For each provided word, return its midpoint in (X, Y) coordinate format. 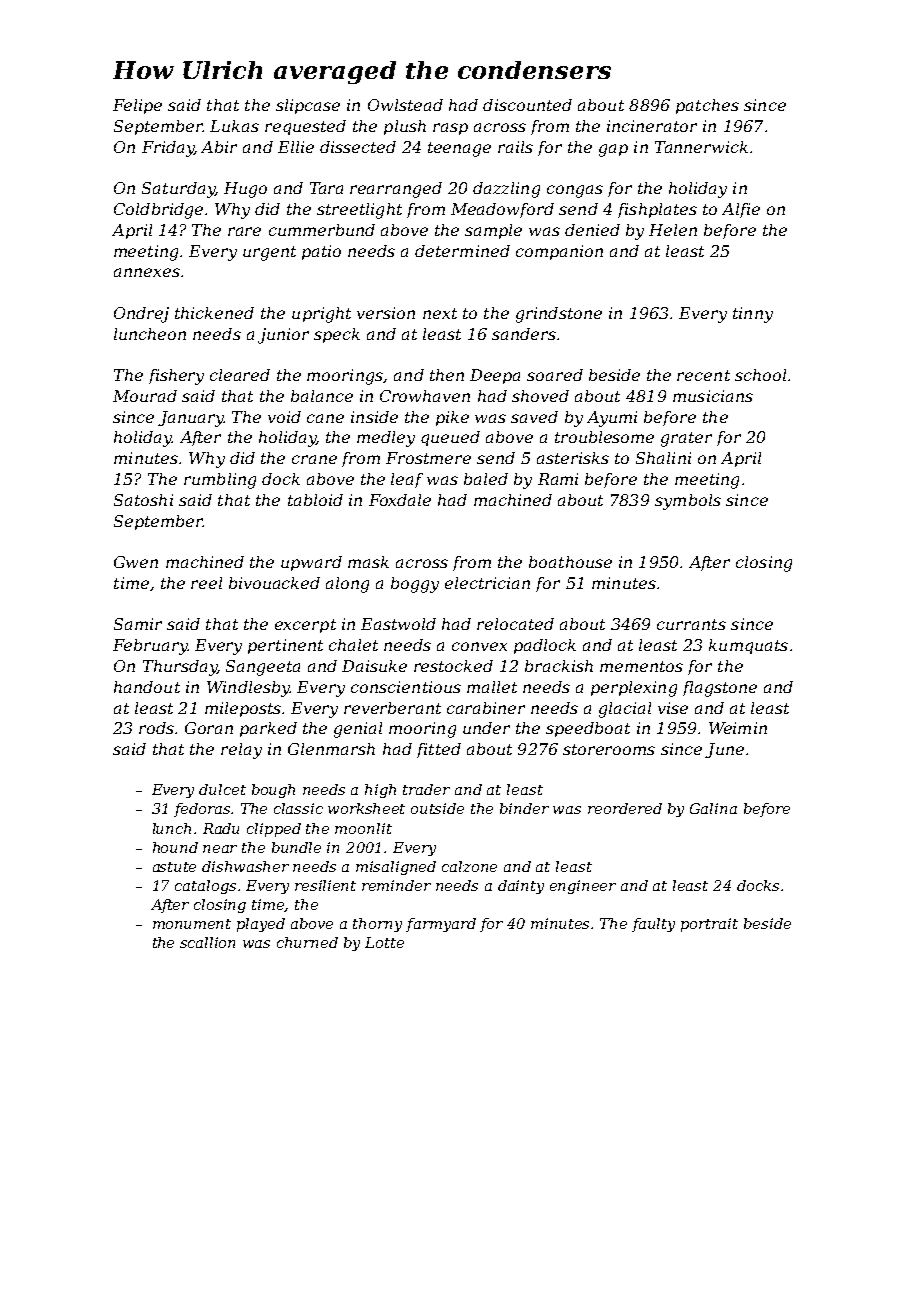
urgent (269, 253)
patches (707, 106)
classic (298, 808)
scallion (207, 942)
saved (534, 417)
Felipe (137, 106)
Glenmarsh (331, 749)
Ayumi (612, 419)
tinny (753, 315)
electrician (487, 583)
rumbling (220, 481)
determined (462, 251)
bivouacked (274, 583)
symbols (688, 502)
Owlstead (405, 105)
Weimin (738, 728)
